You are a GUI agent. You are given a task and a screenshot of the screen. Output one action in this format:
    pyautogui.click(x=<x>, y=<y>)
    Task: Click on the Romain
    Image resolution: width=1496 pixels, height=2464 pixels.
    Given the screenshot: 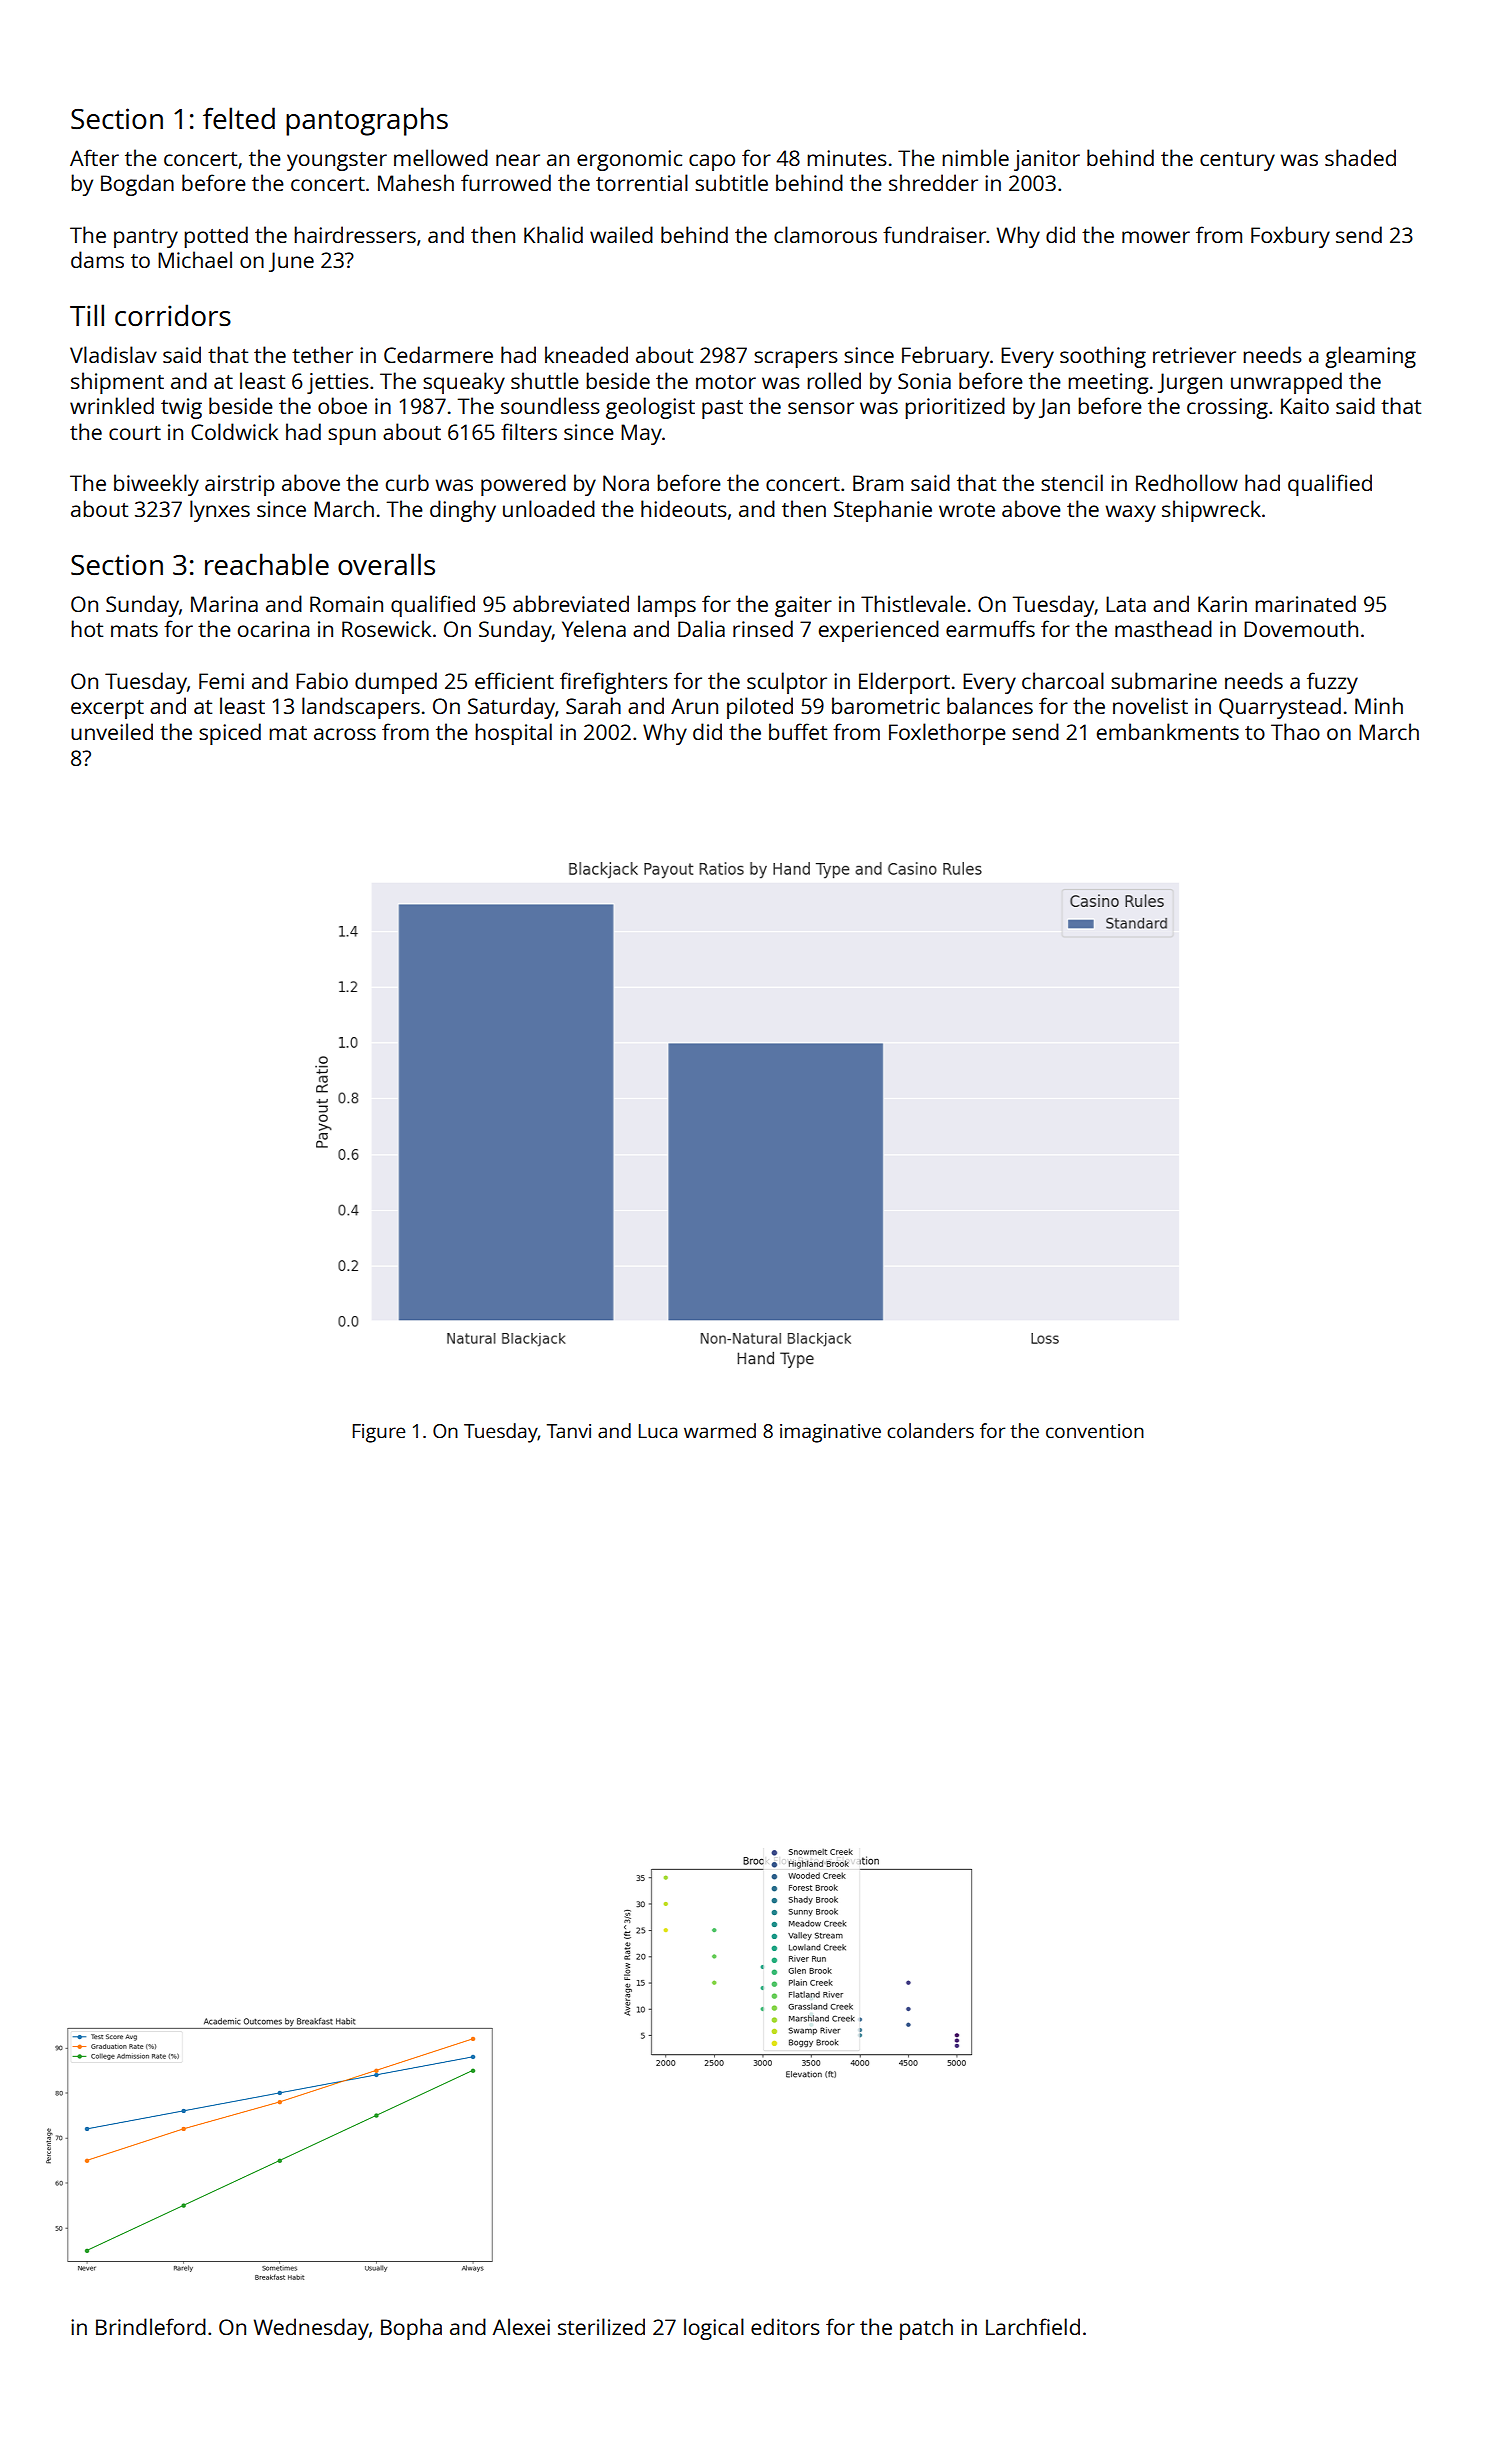 What is the action you would take?
    pyautogui.click(x=346, y=604)
